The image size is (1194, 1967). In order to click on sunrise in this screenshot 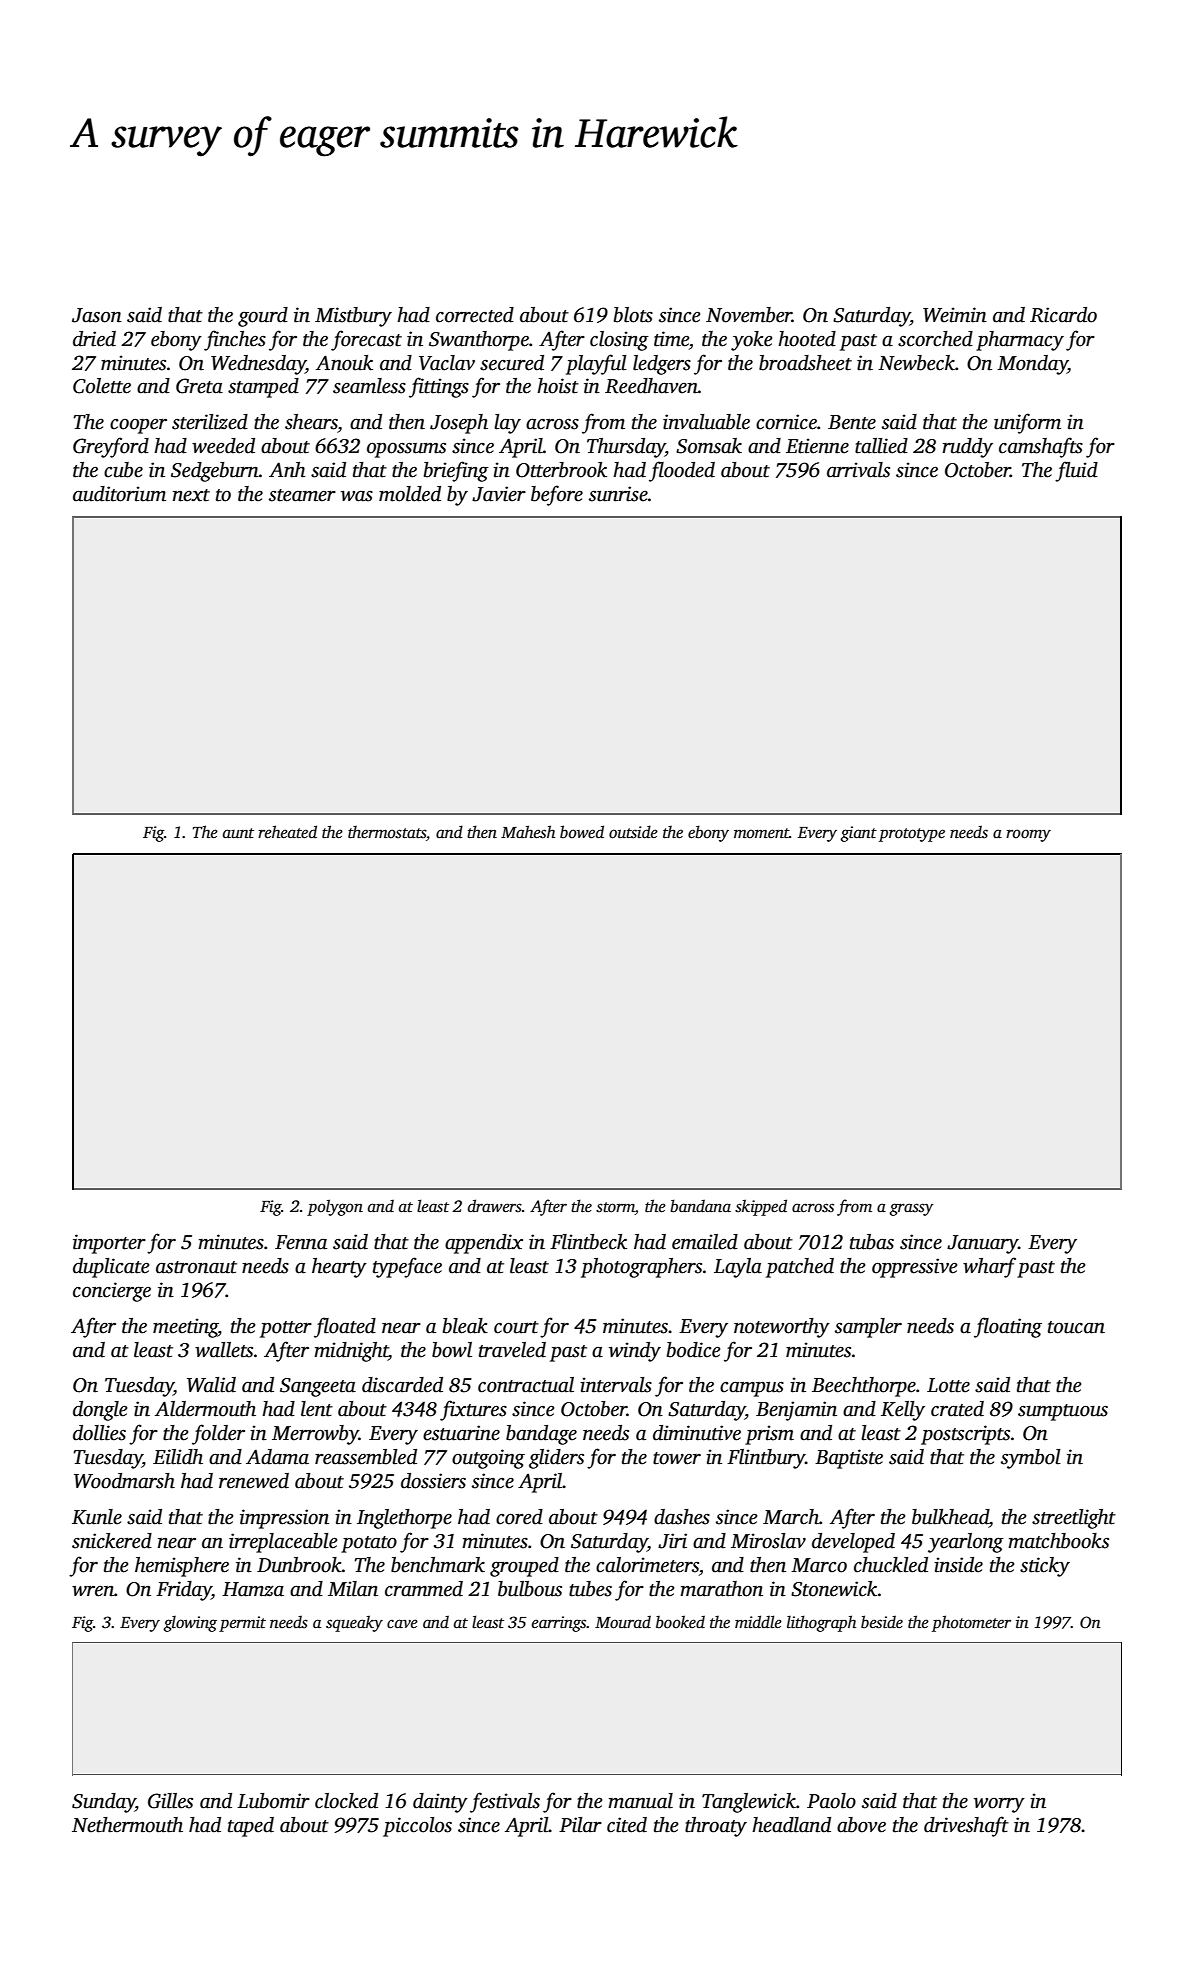, I will do `click(618, 494)`.
